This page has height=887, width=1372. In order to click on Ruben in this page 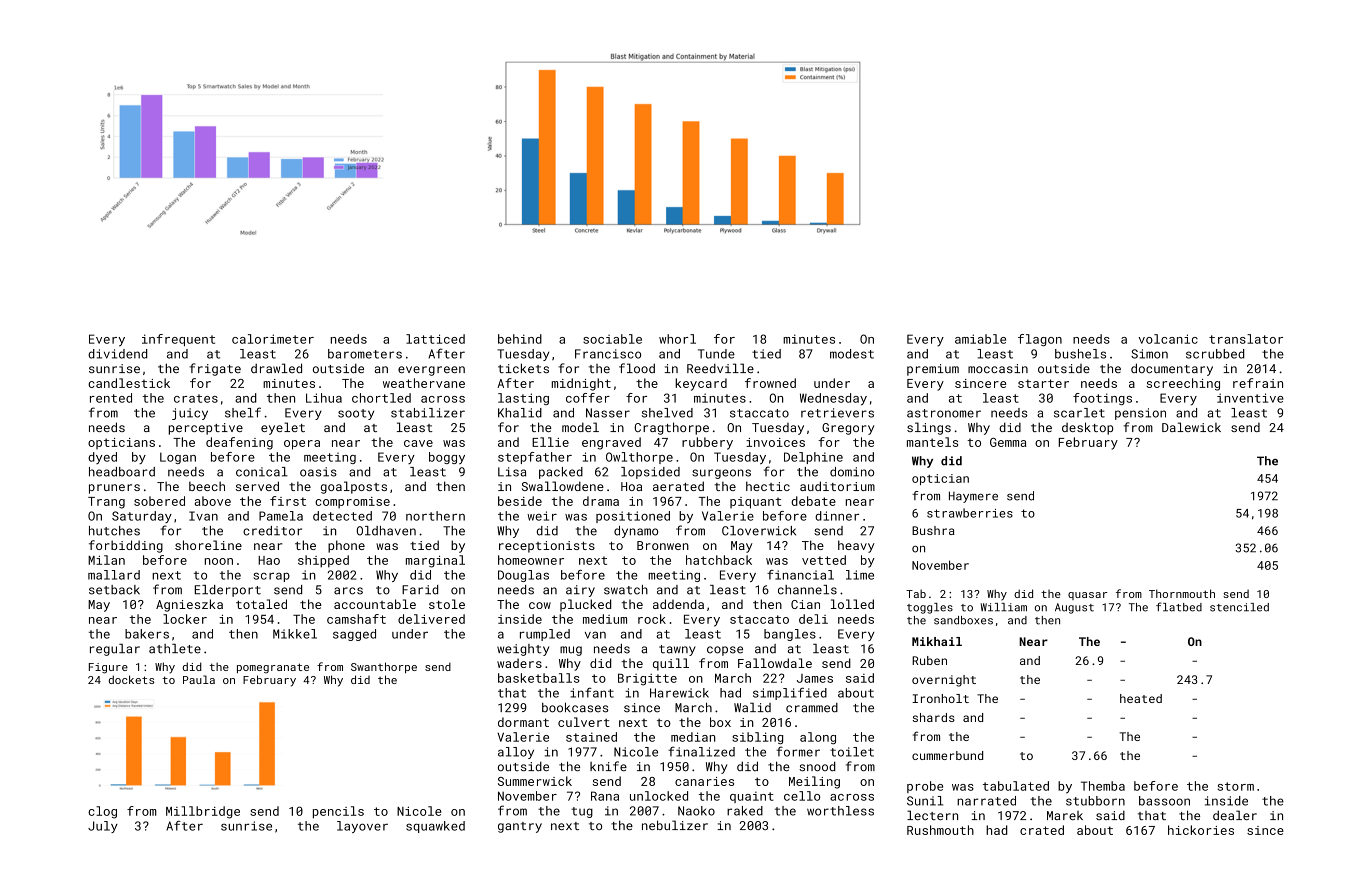, I will do `click(929, 660)`.
